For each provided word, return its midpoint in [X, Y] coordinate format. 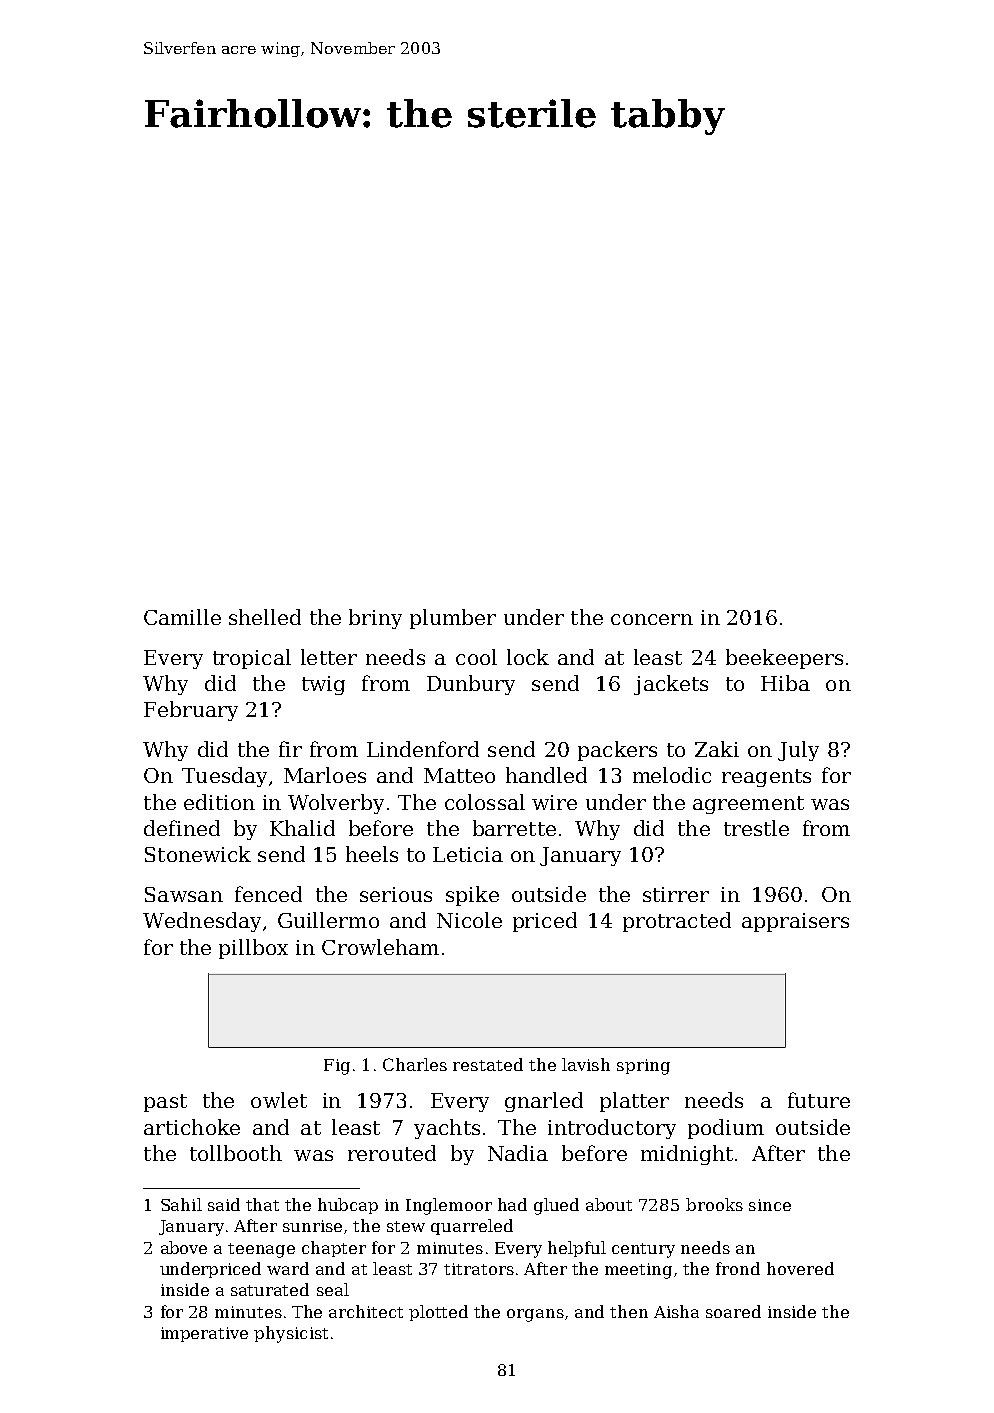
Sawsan [184, 894]
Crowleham [380, 947]
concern [652, 619]
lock [528, 657]
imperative [204, 1334]
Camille [182, 617]
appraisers [795, 922]
